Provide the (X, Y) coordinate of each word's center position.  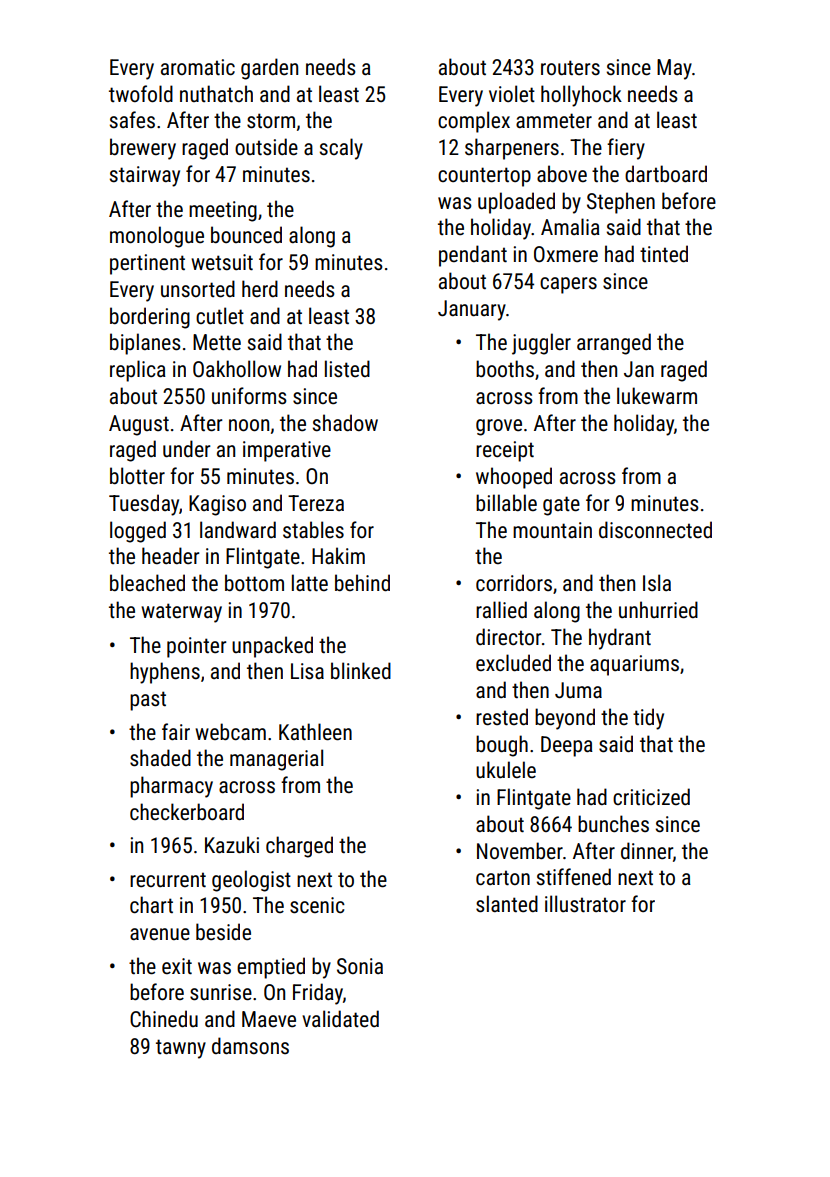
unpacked (272, 647)
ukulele (506, 769)
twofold (141, 93)
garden (269, 69)
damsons (250, 1046)
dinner (647, 850)
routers (570, 68)
